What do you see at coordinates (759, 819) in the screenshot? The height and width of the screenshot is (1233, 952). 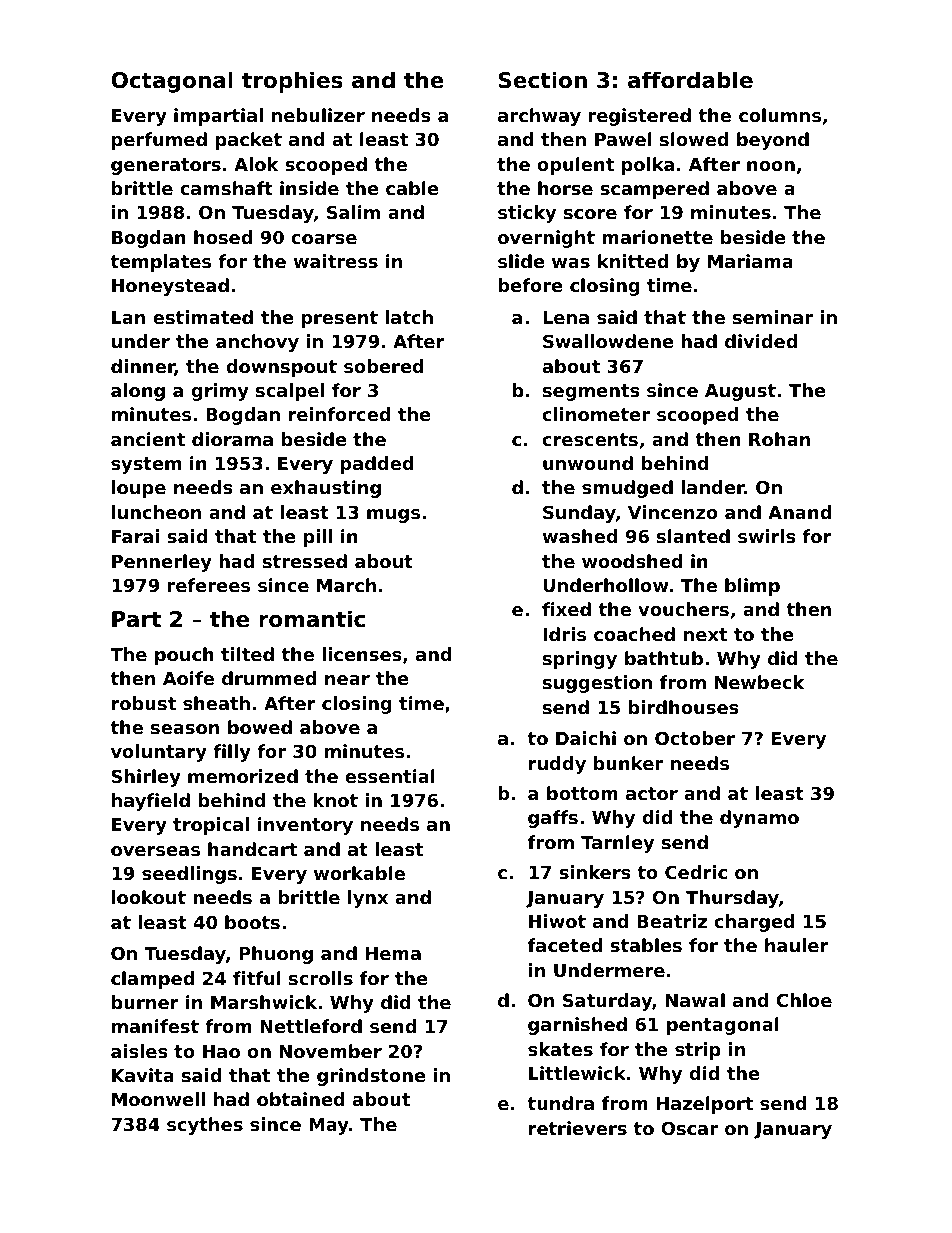 I see `dynamo` at bounding box center [759, 819].
